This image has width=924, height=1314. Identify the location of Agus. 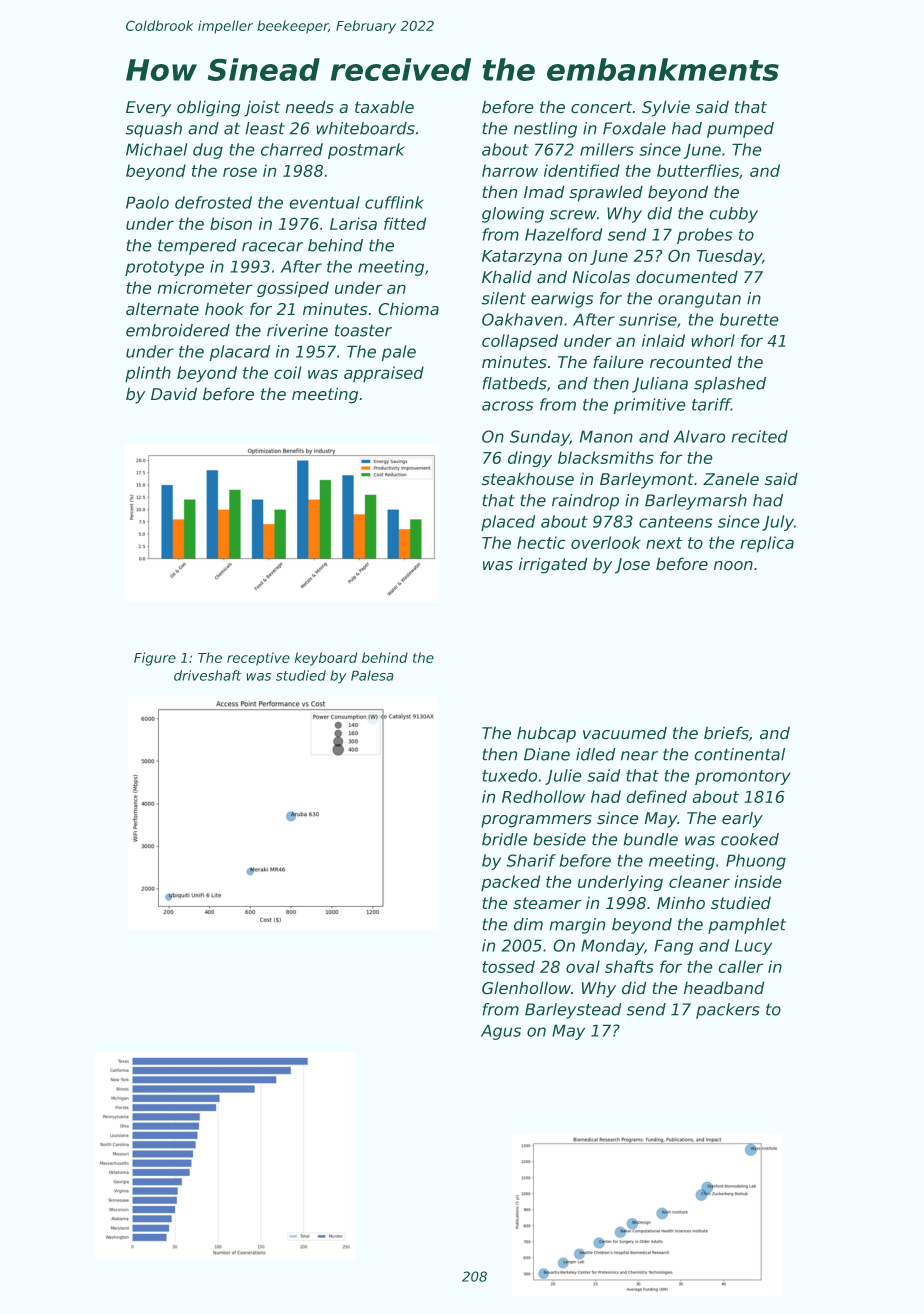
(501, 1032).
